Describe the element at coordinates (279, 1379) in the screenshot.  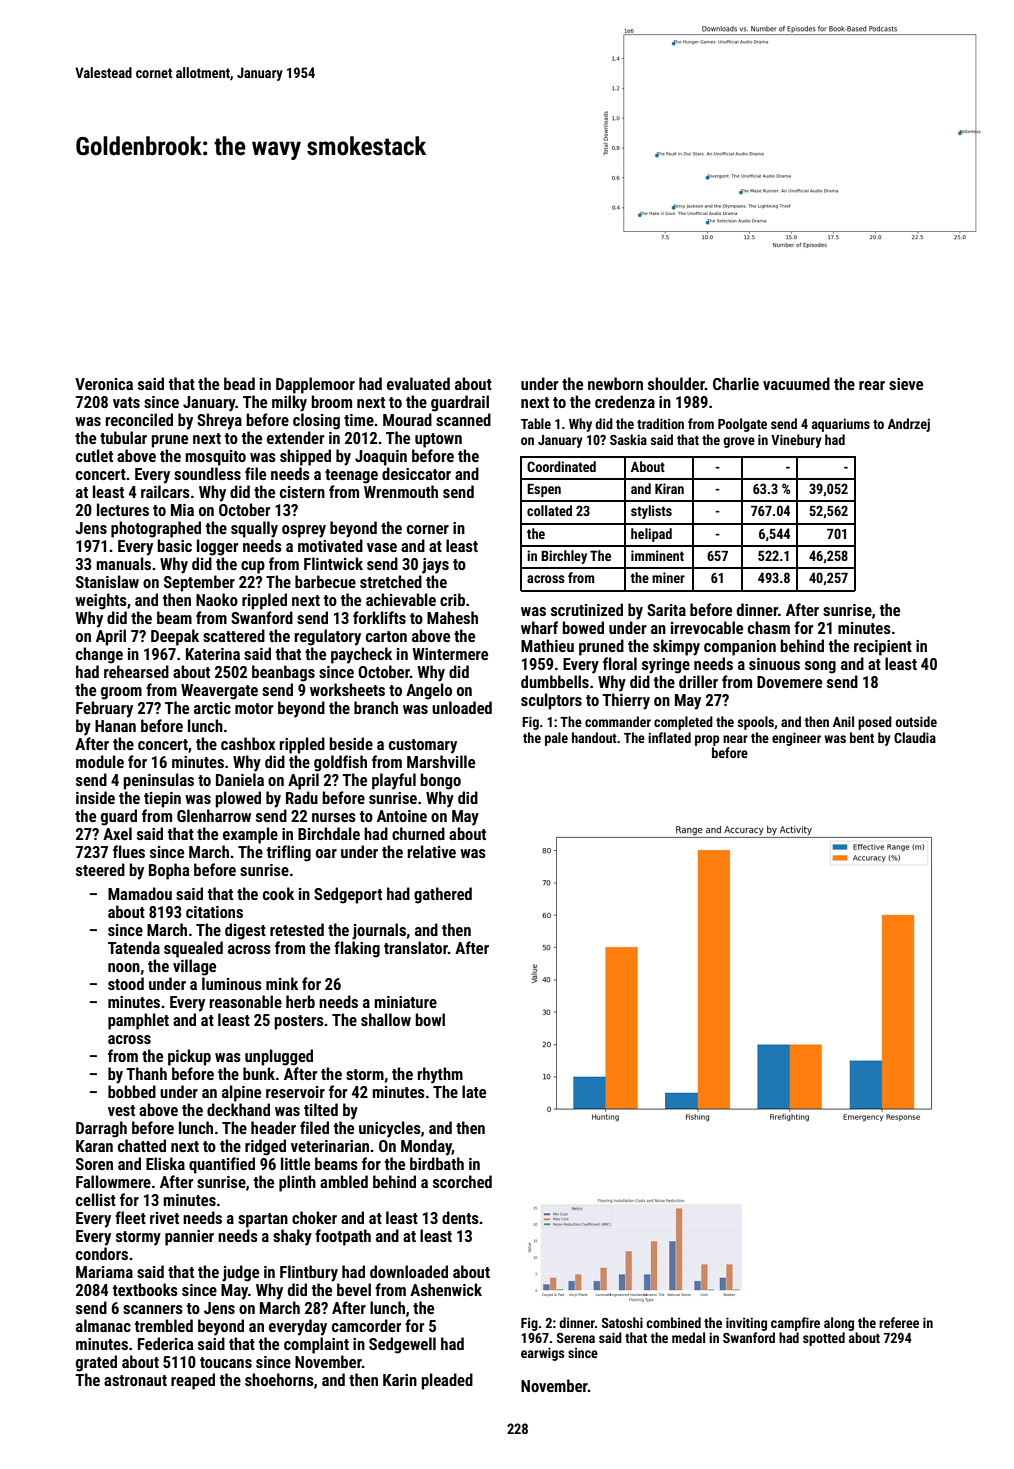
I see `shoehorns` at that location.
